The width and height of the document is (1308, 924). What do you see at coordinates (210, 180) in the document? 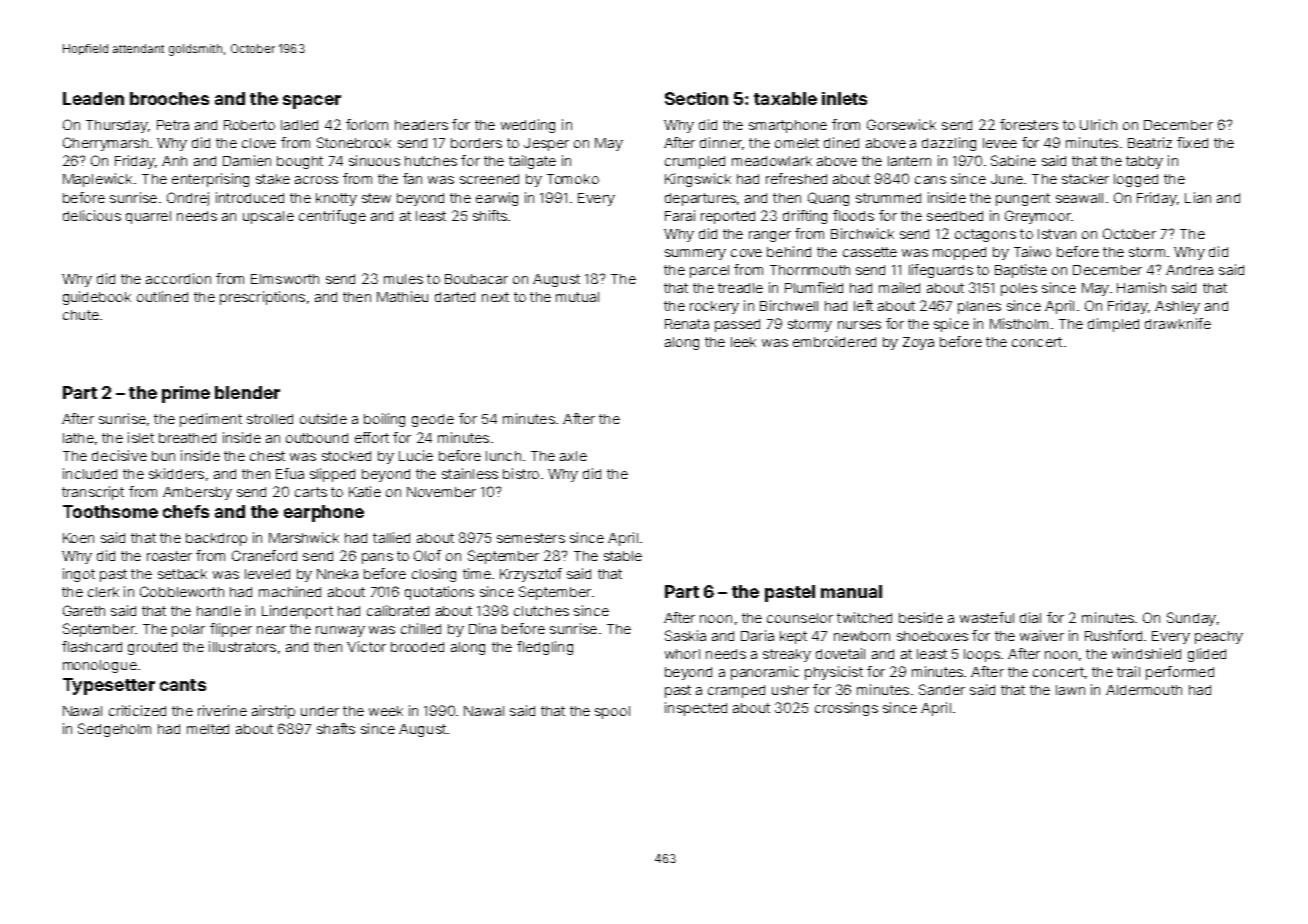
I see `enterprising` at bounding box center [210, 180].
